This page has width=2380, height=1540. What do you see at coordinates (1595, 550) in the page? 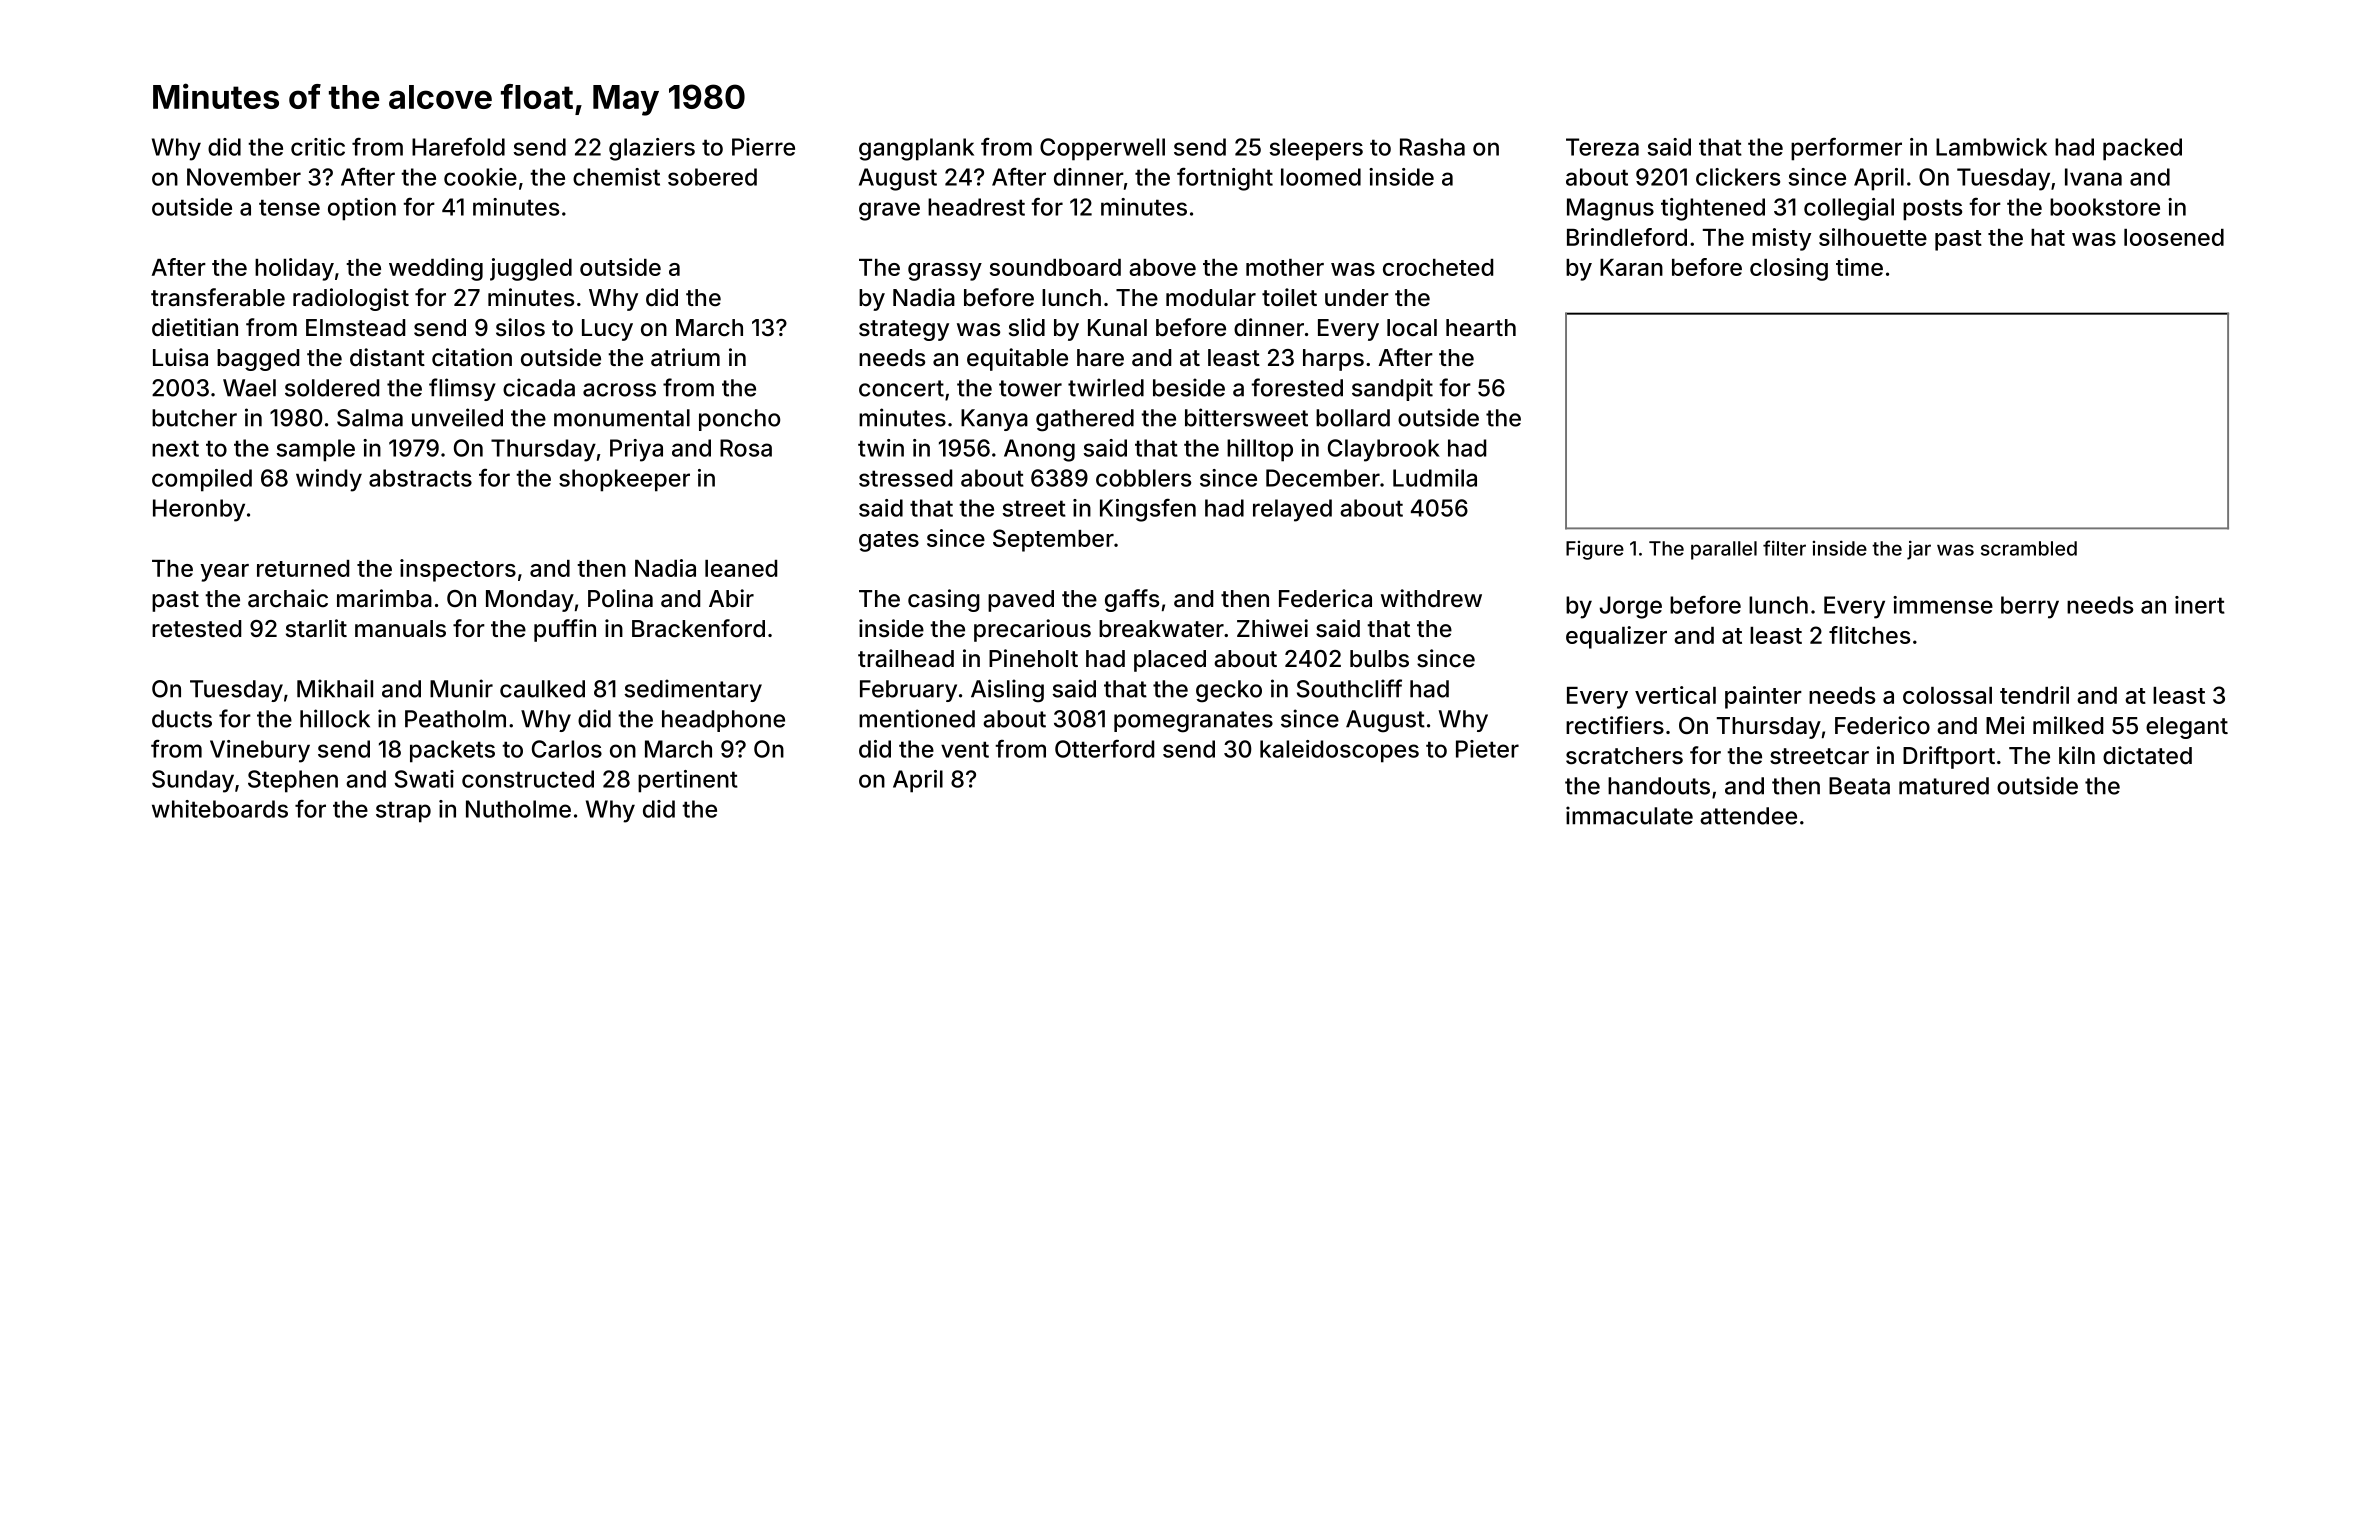
I see `Figure` at bounding box center [1595, 550].
